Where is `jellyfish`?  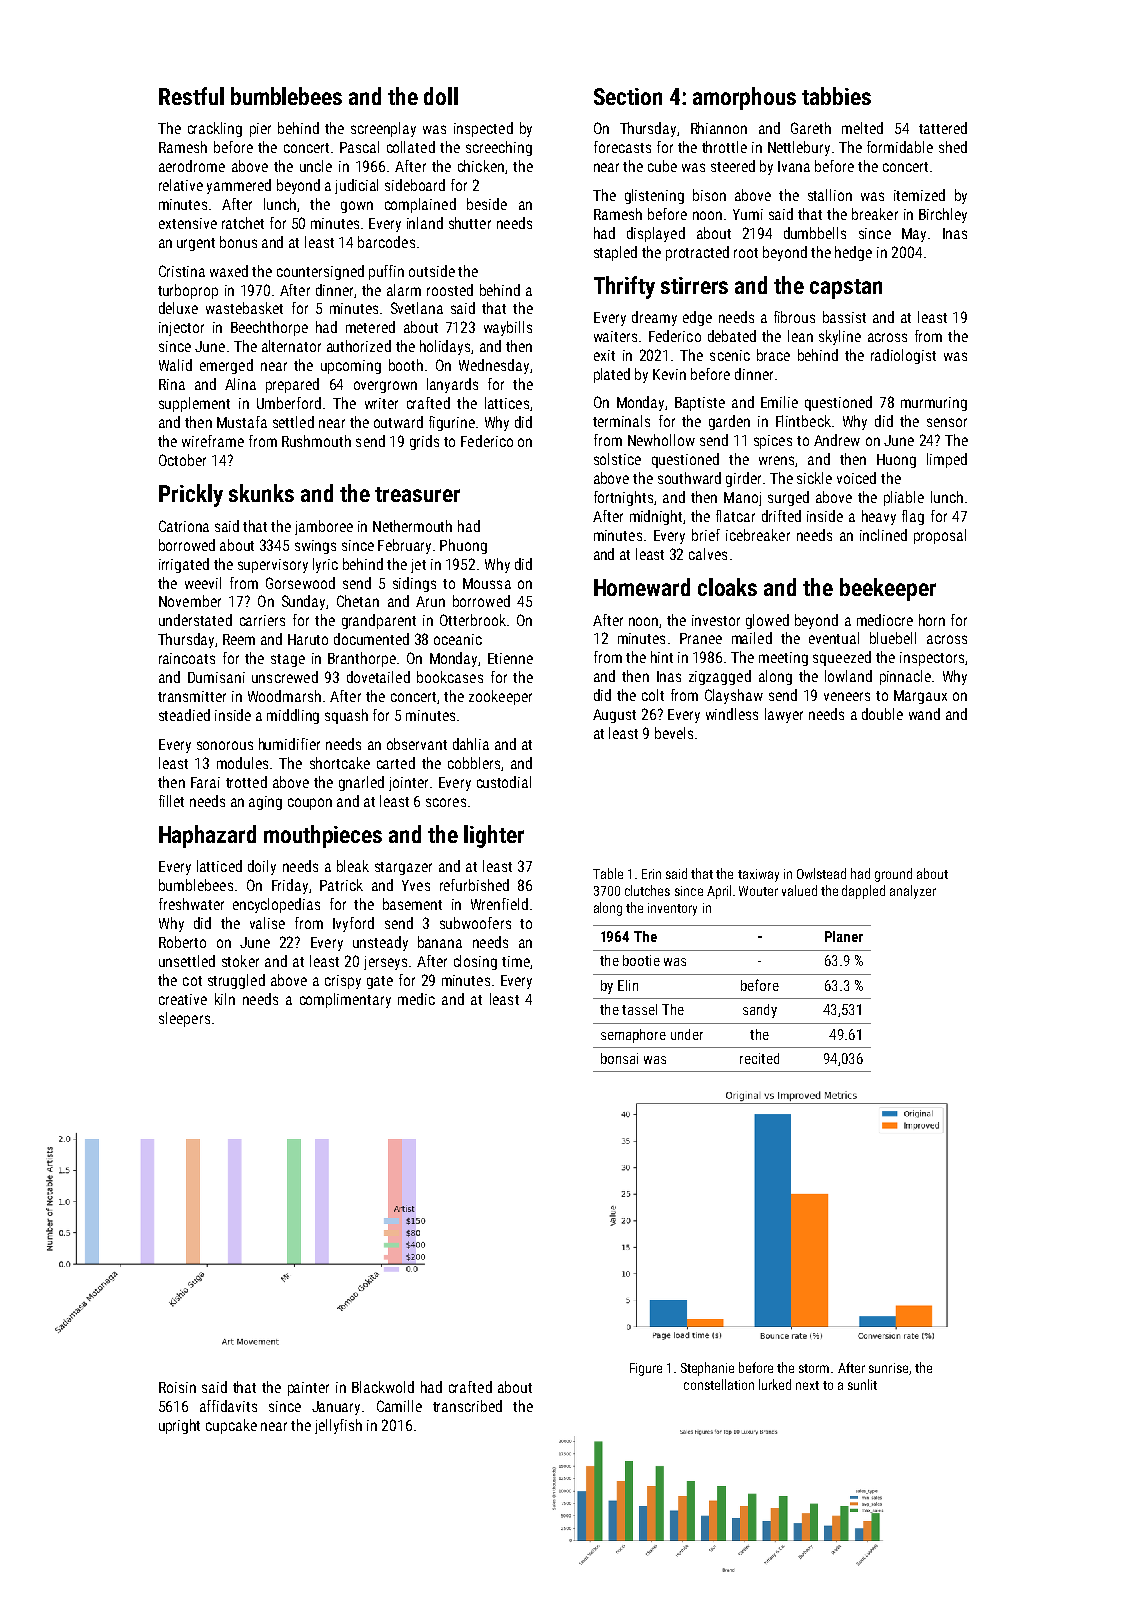 jellyfish is located at coordinates (338, 1426).
